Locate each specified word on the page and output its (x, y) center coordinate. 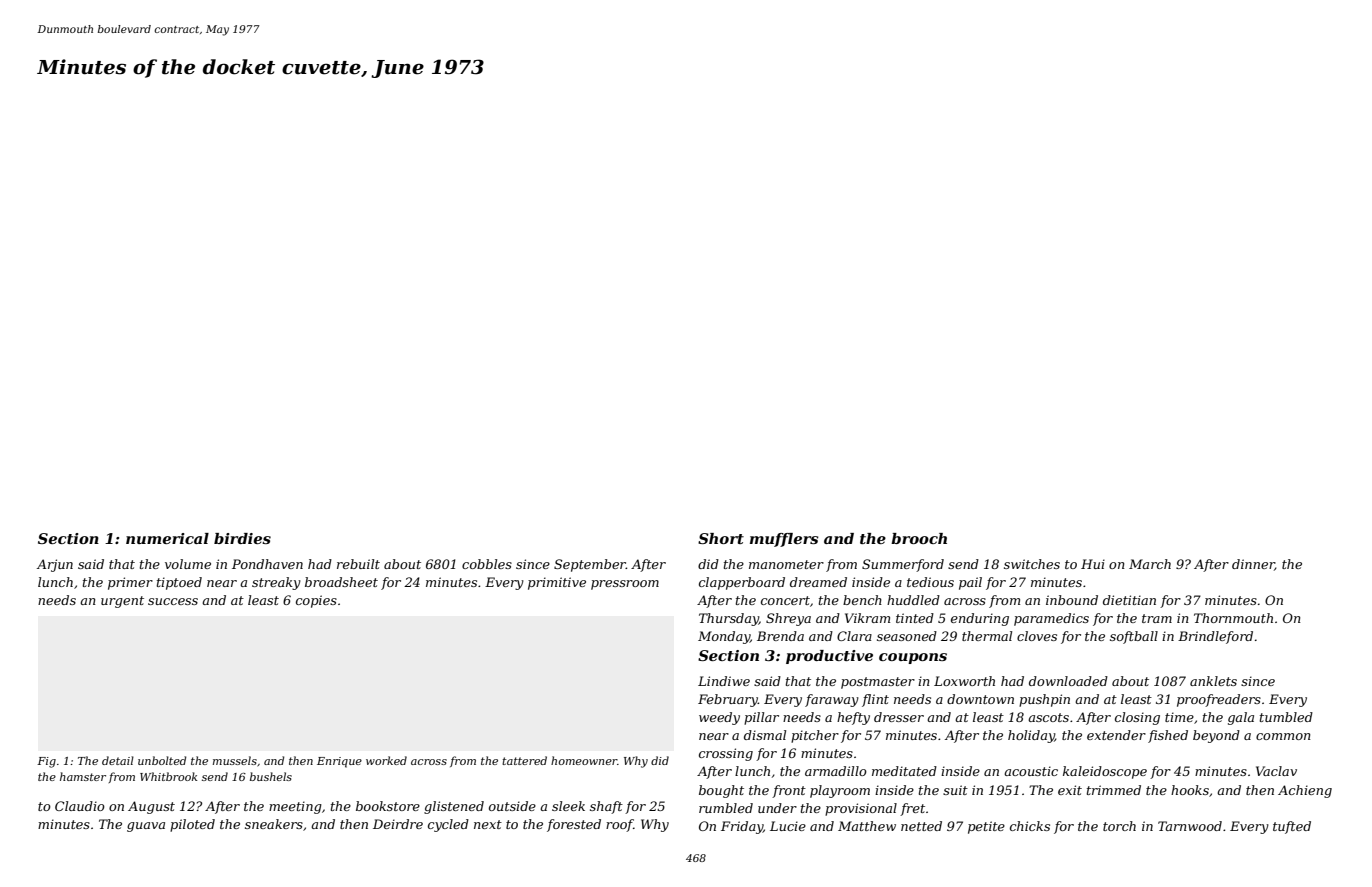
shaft (606, 807)
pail (970, 583)
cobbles (487, 564)
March (1150, 564)
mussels (235, 760)
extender (1116, 735)
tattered (524, 760)
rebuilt (358, 564)
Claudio (80, 806)
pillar (761, 718)
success (173, 601)
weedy (719, 718)
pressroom (625, 585)
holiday (1031, 736)
